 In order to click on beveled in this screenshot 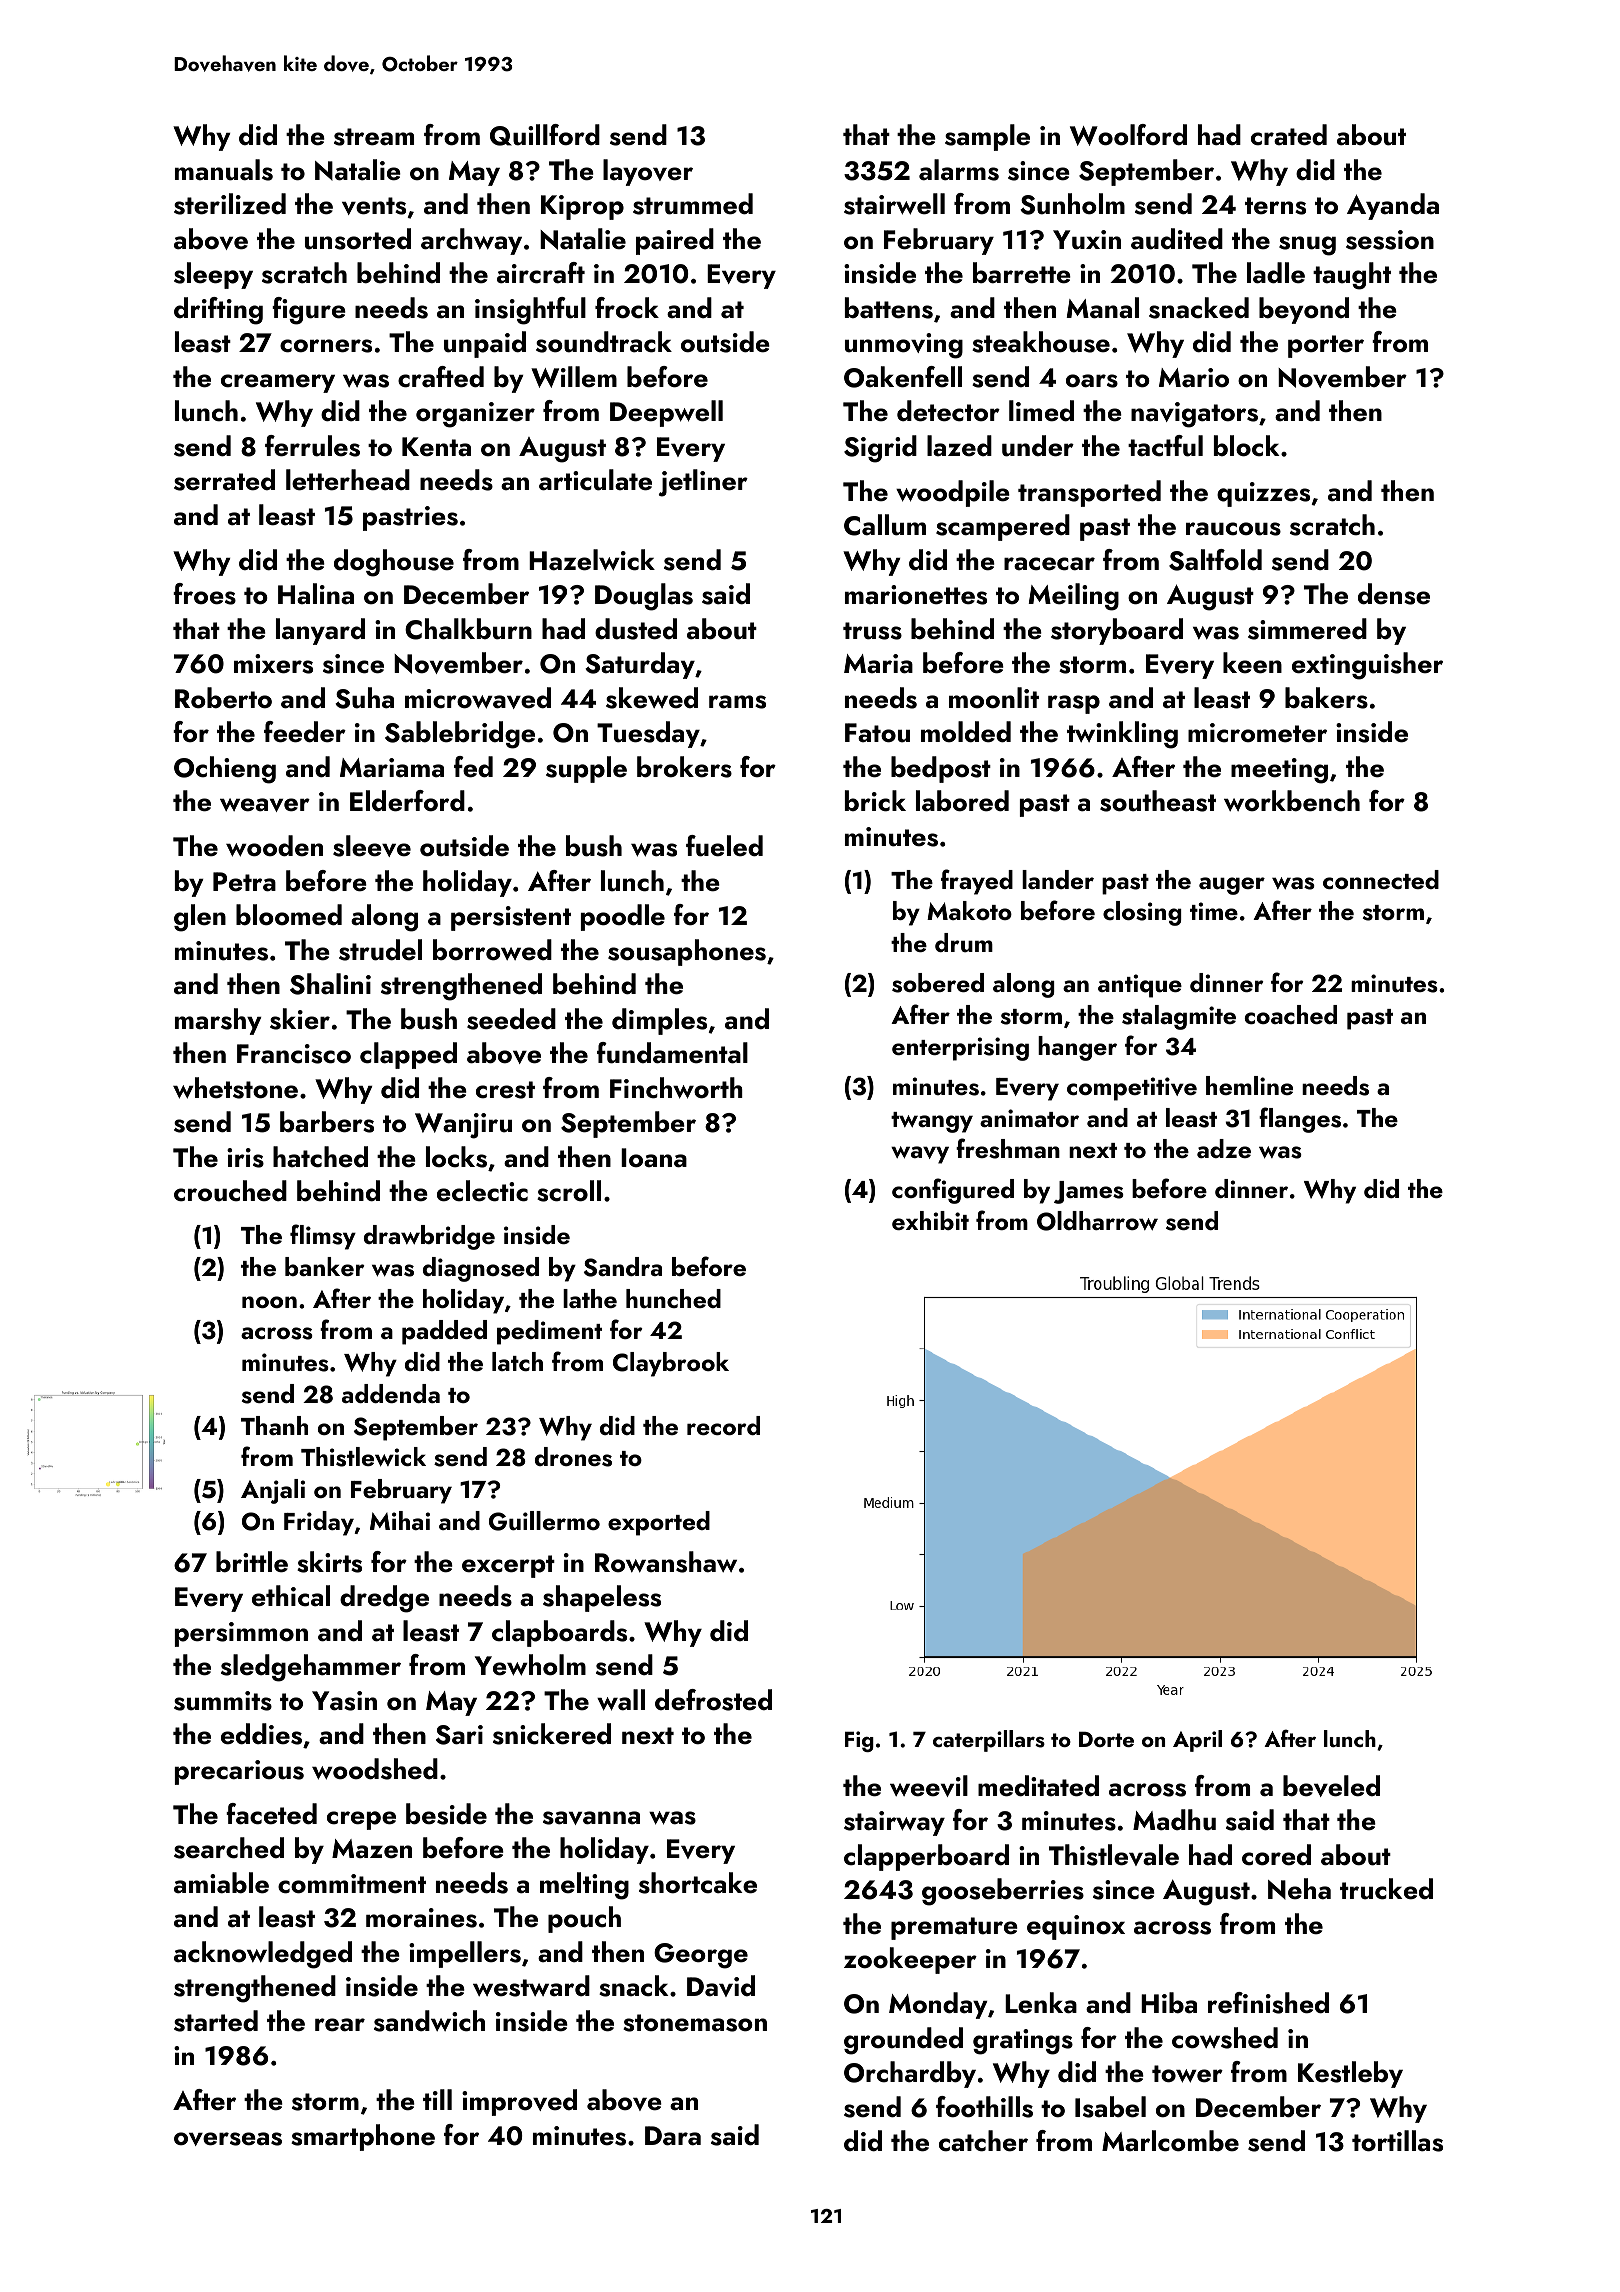, I will do `click(1331, 1786)`.
